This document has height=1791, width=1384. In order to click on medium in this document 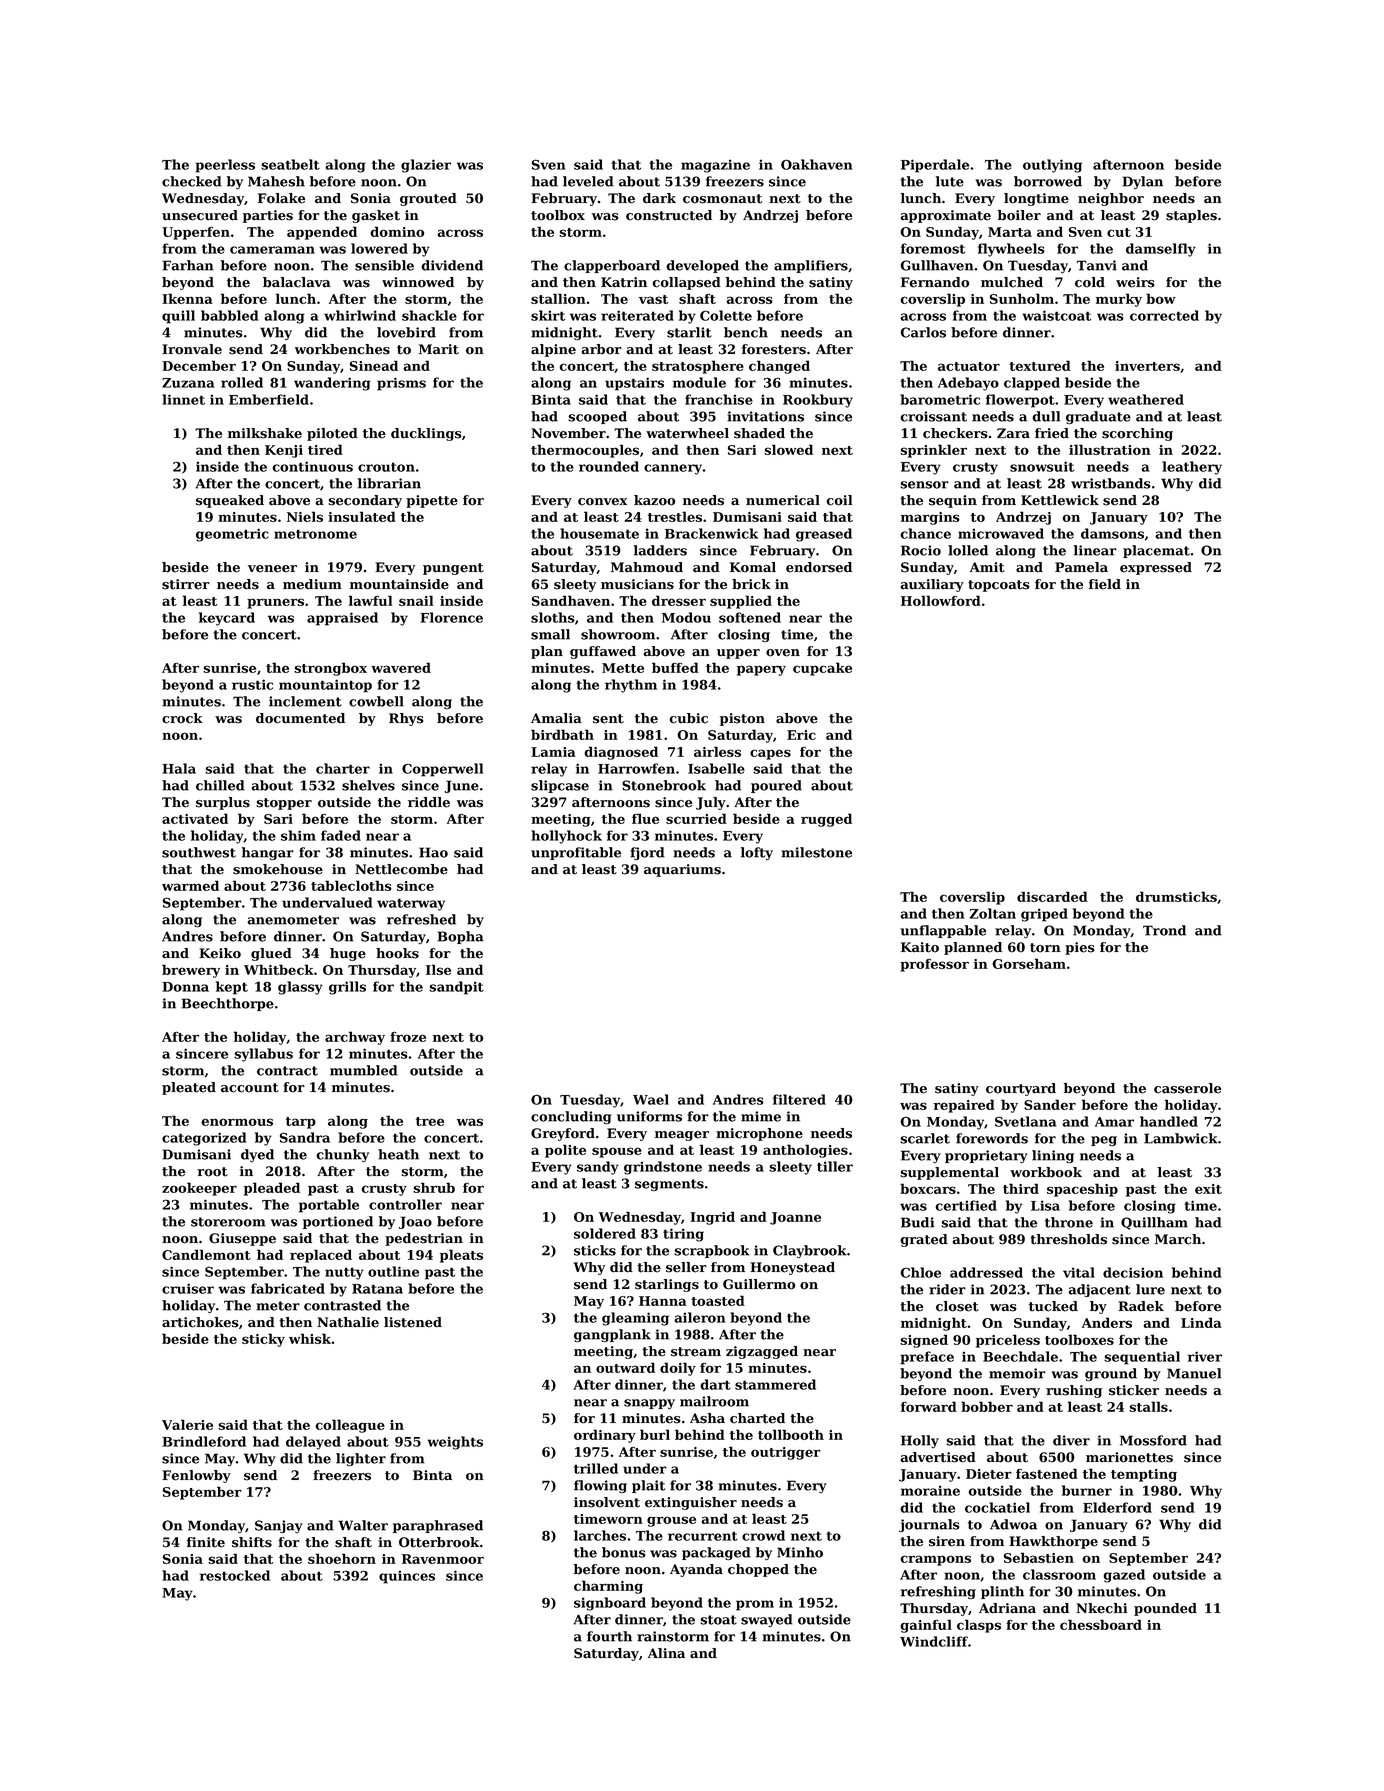, I will do `click(312, 584)`.
